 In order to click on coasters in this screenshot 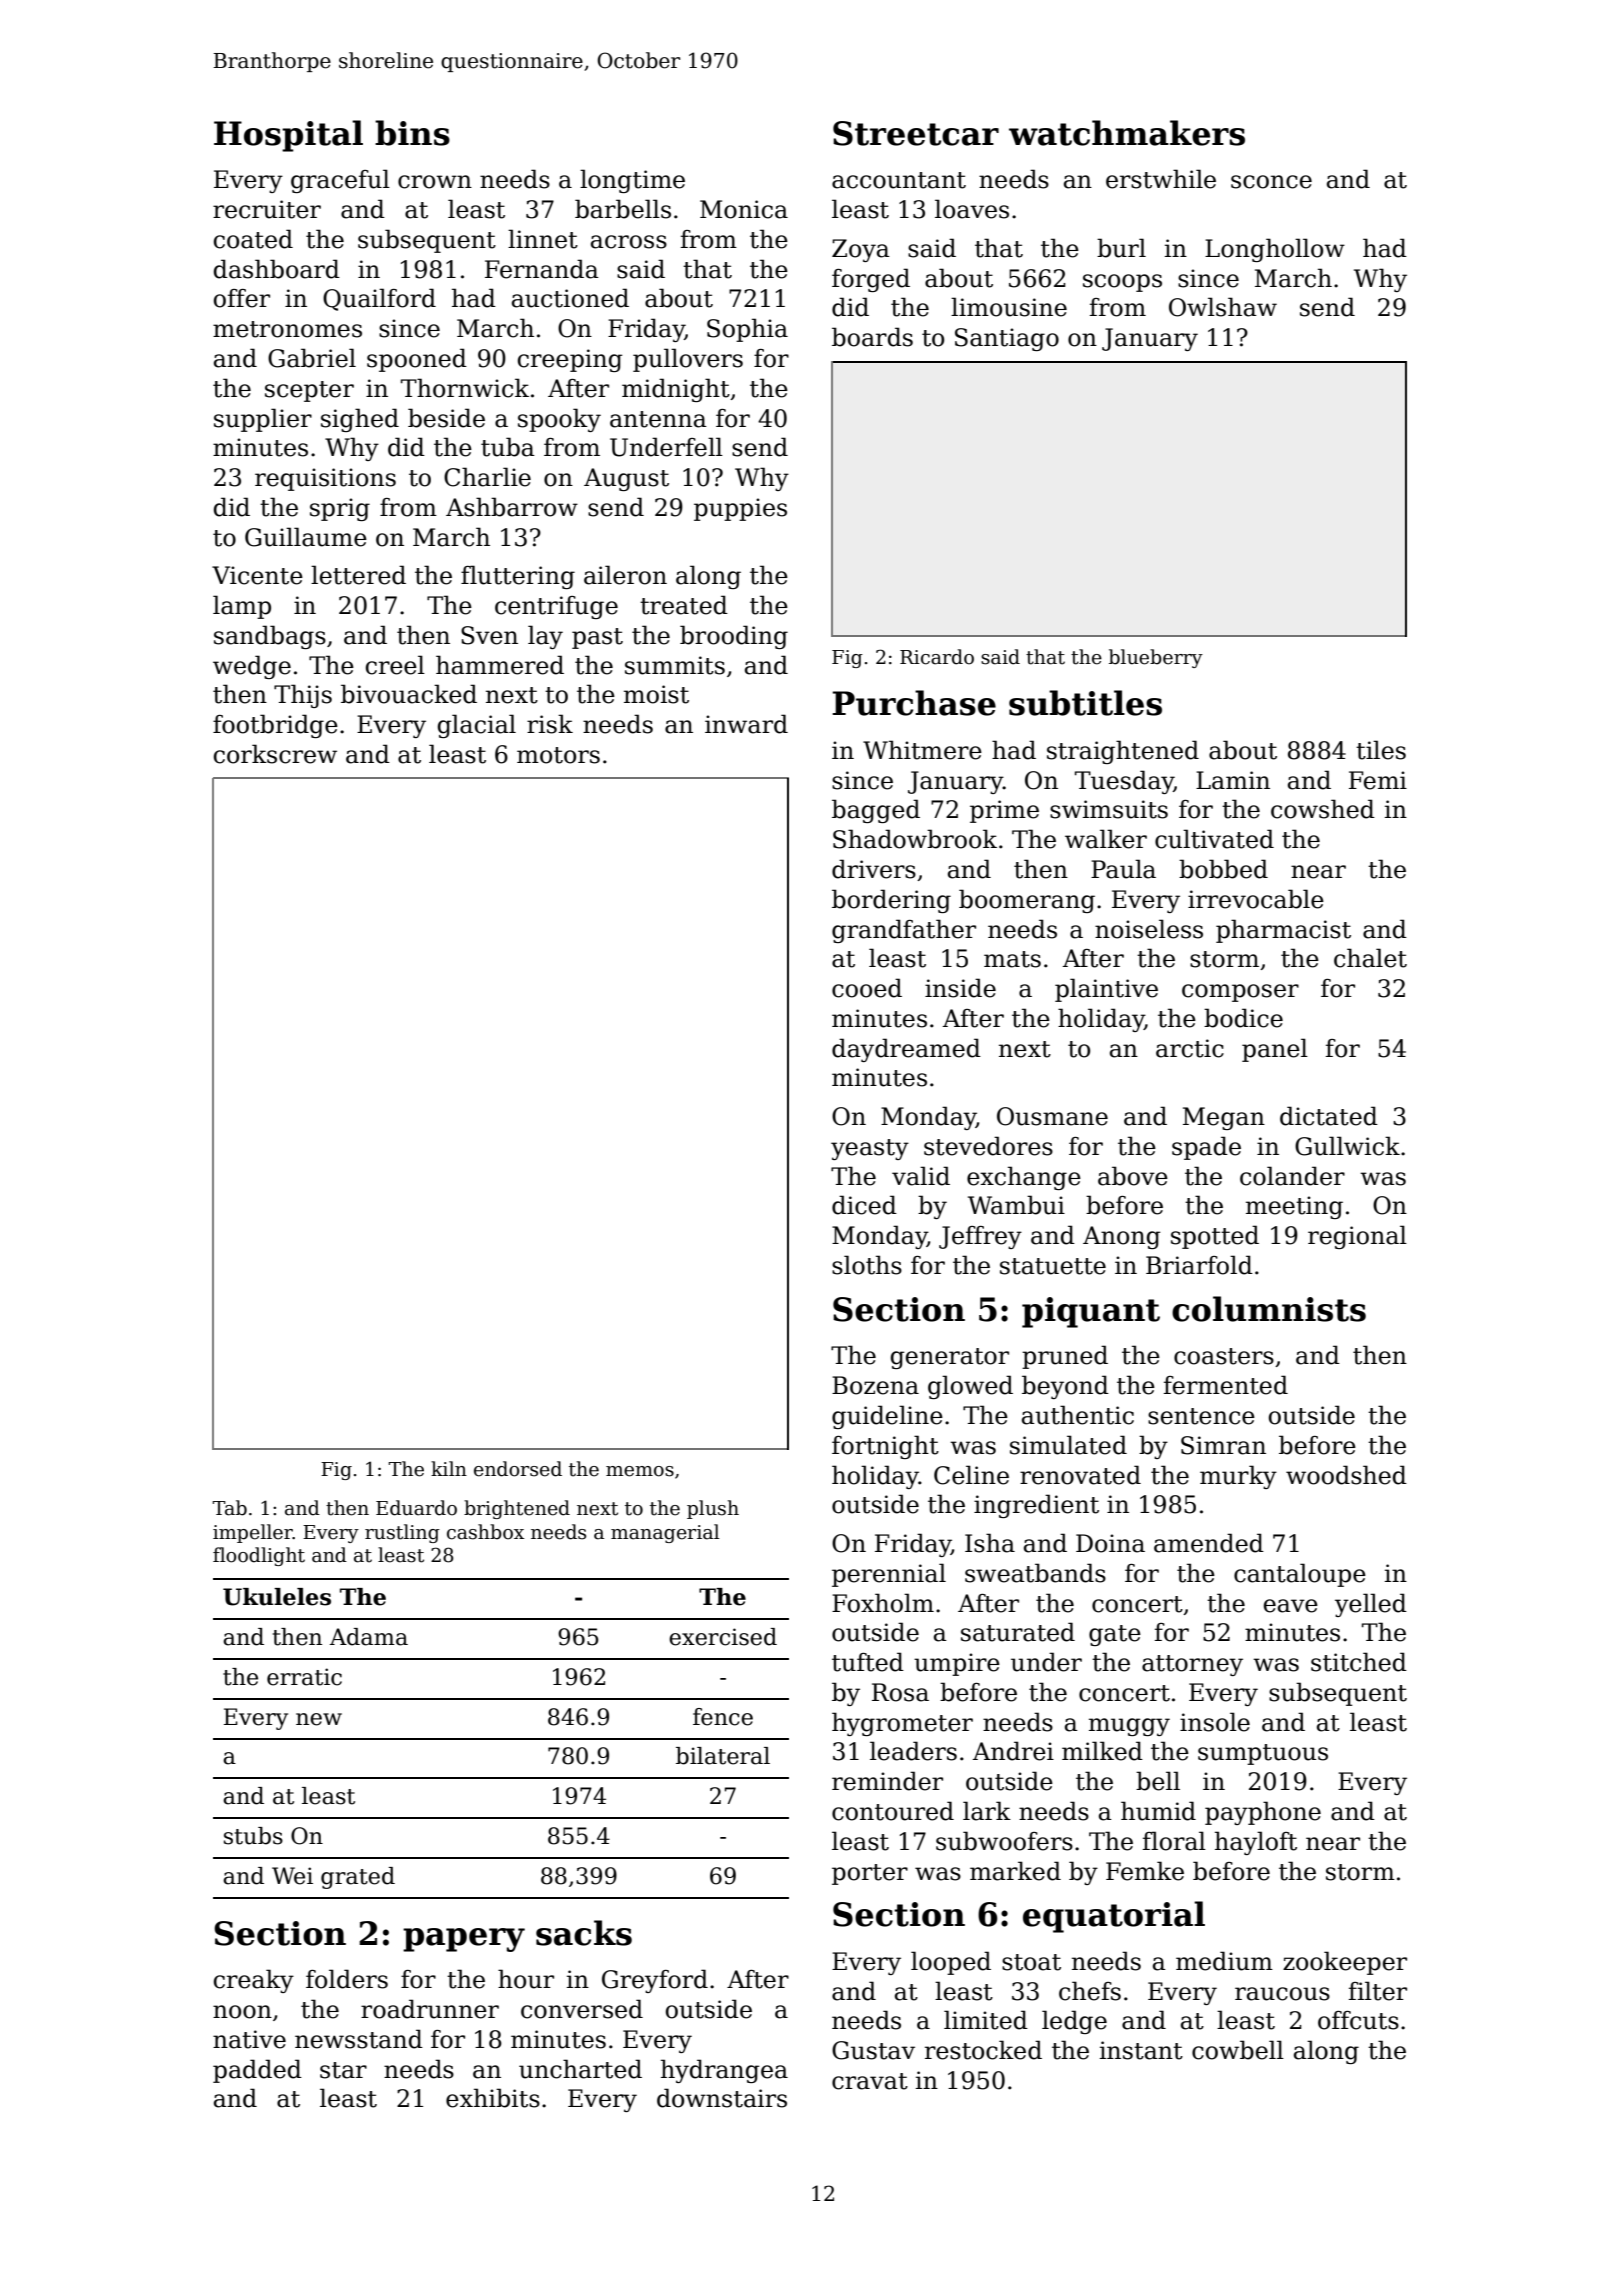, I will do `click(1224, 1356)`.
